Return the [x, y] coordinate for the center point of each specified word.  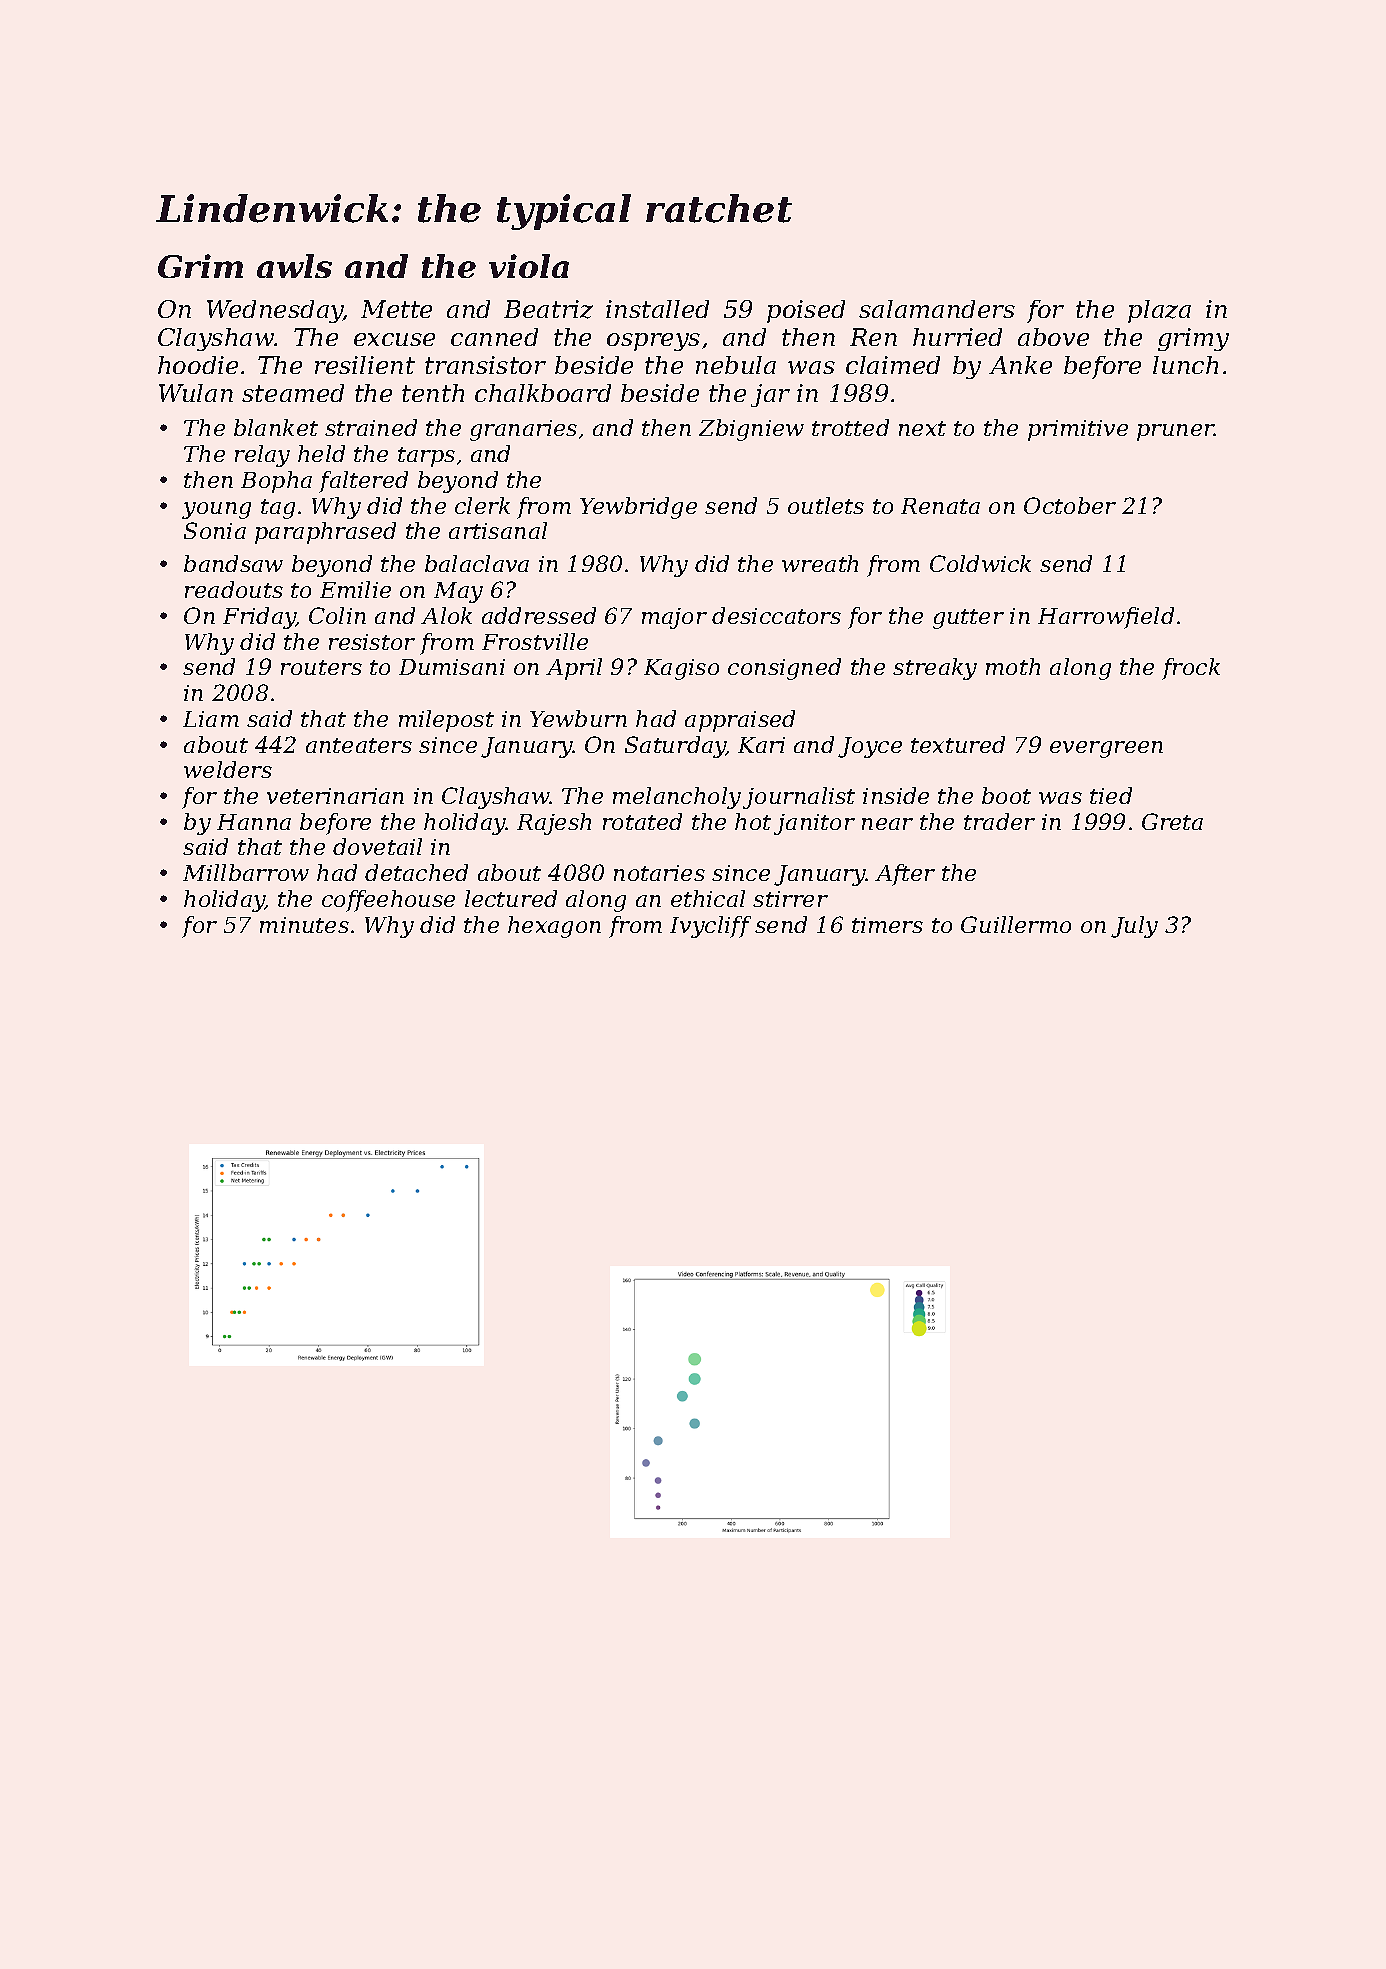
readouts [234, 589]
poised [806, 311]
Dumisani [452, 667]
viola [529, 266]
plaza [1159, 311]
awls [294, 266]
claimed [893, 365]
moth [1013, 666]
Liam [211, 719]
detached [416, 872]
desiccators [776, 615]
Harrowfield [1106, 618]
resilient [365, 365]
